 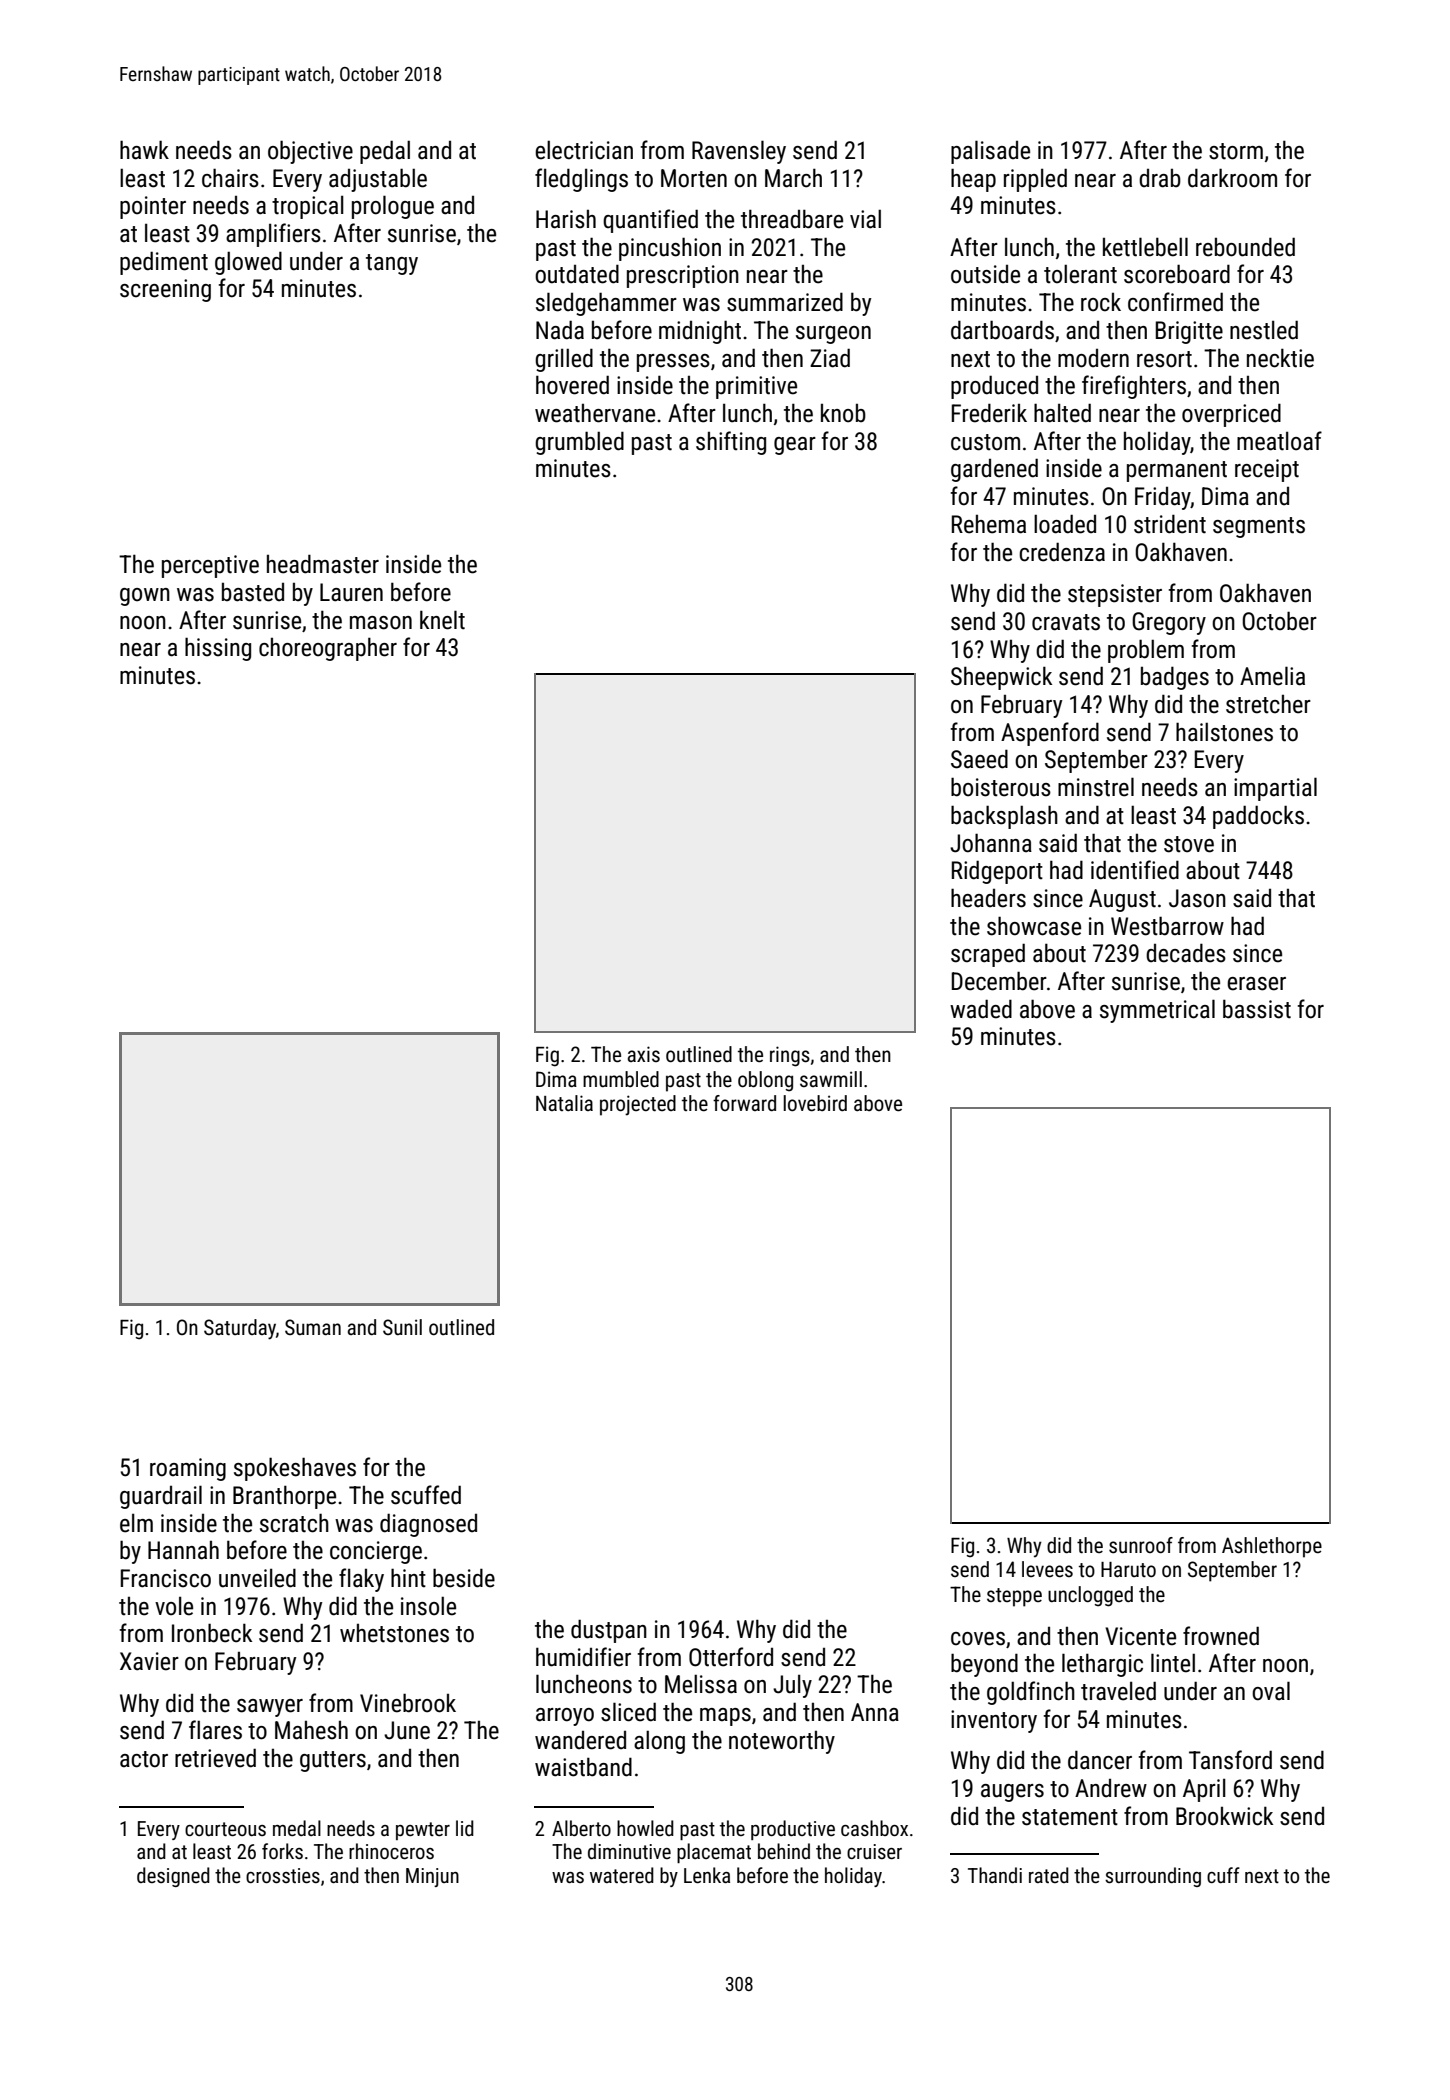 What do you see at coordinates (638, 1105) in the image?
I see `projected` at bounding box center [638, 1105].
